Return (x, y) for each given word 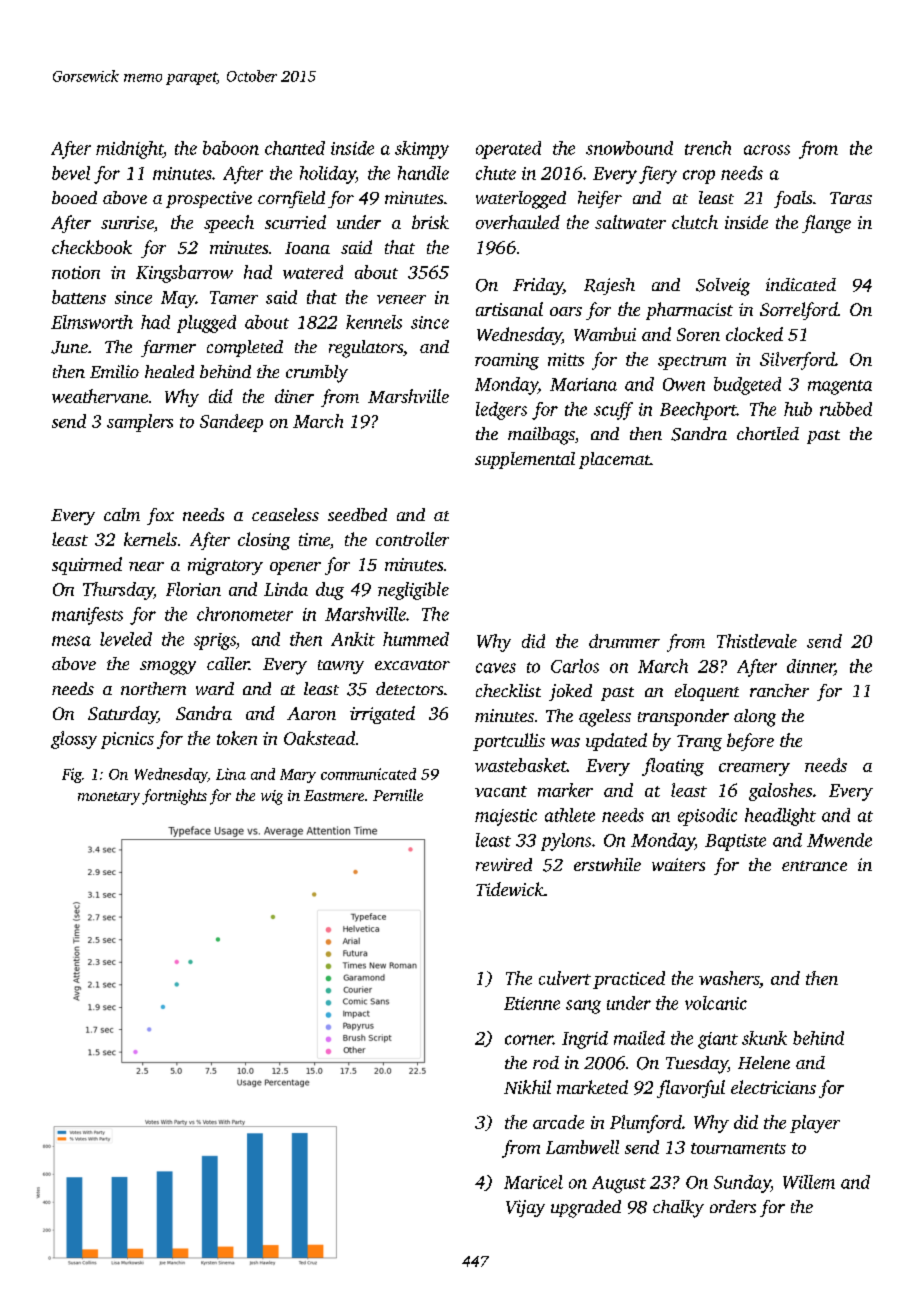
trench (708, 148)
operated (508, 150)
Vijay (525, 1208)
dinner (811, 667)
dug (330, 591)
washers (729, 978)
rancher (779, 690)
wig (272, 797)
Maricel (533, 1182)
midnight (129, 150)
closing (264, 541)
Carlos (575, 666)
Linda (286, 589)
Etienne (532, 1003)
